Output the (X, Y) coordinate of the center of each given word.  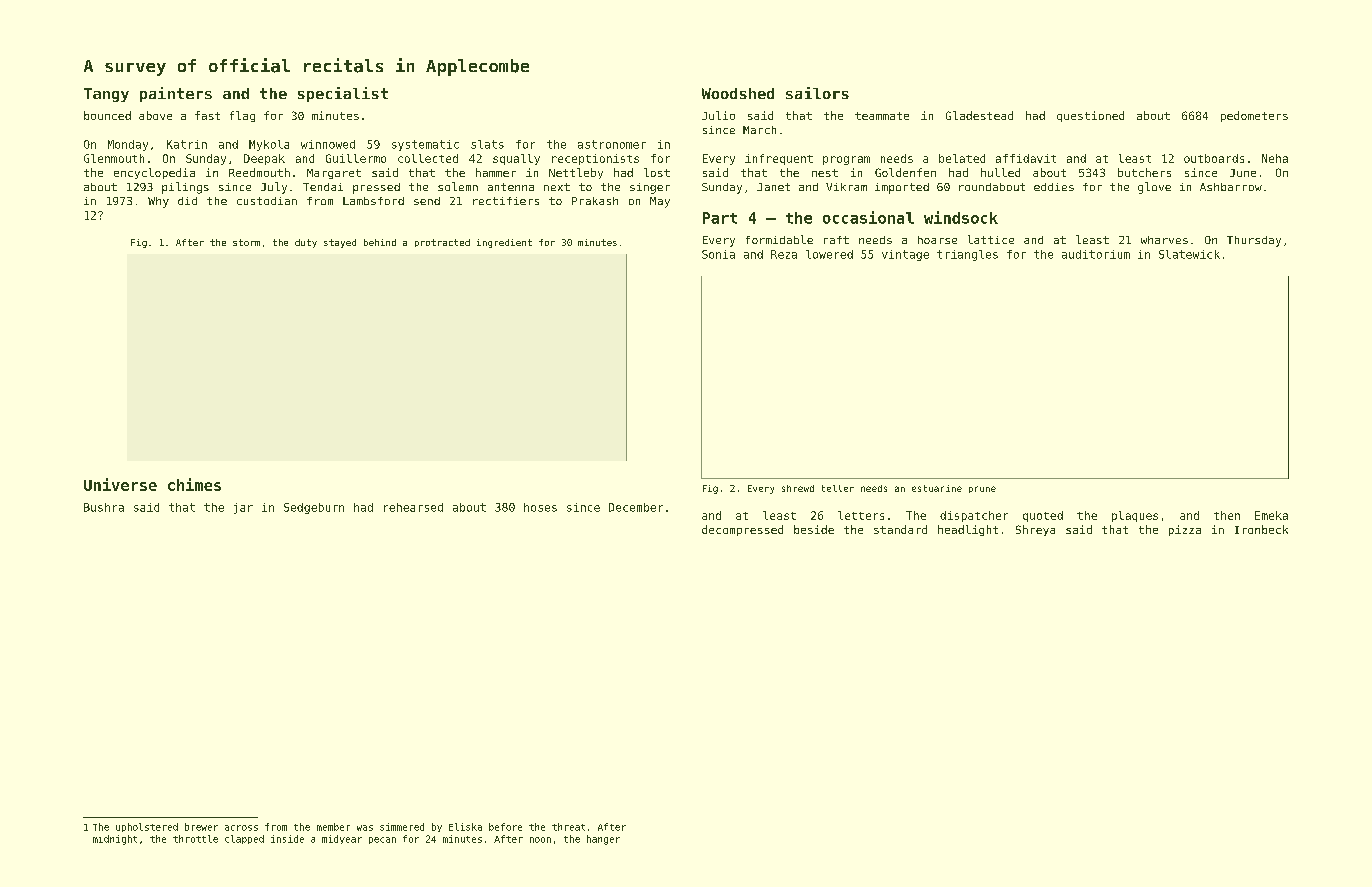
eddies (1054, 187)
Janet (773, 187)
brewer (201, 827)
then (1227, 515)
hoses (540, 507)
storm (246, 242)
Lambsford (373, 201)
